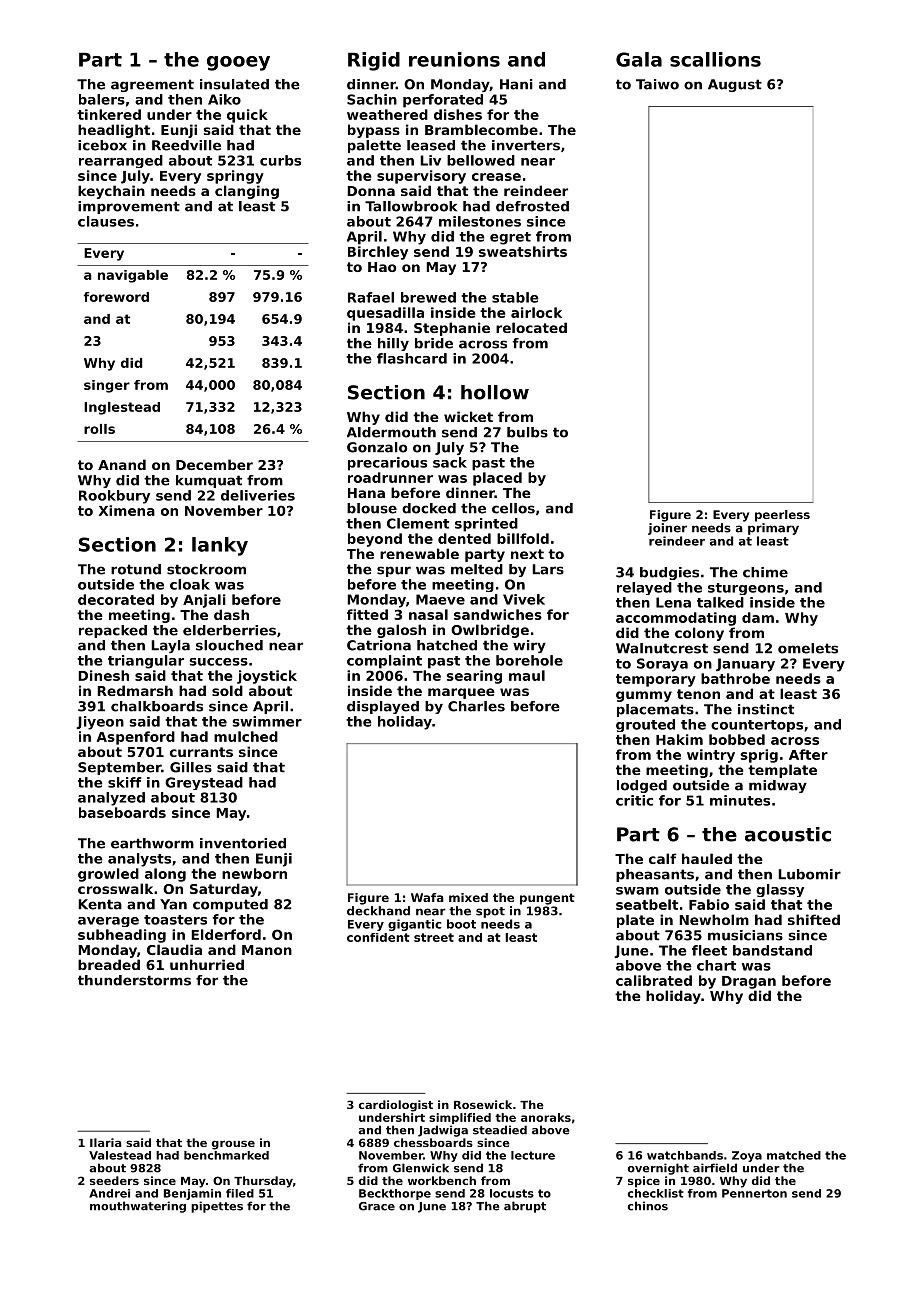  I want to click on Pennerton, so click(754, 1193).
